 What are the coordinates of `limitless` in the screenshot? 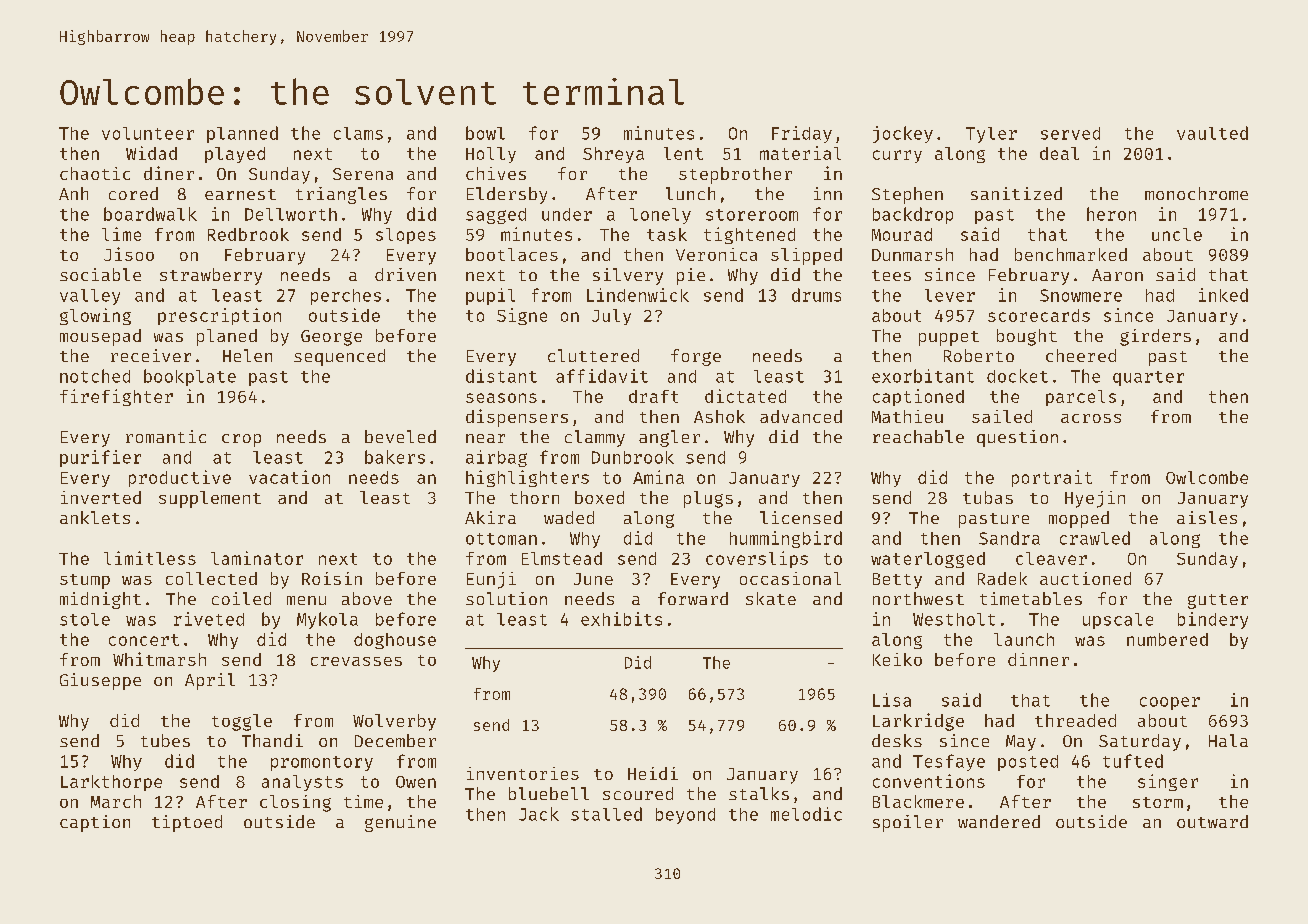 It's located at (150, 558).
